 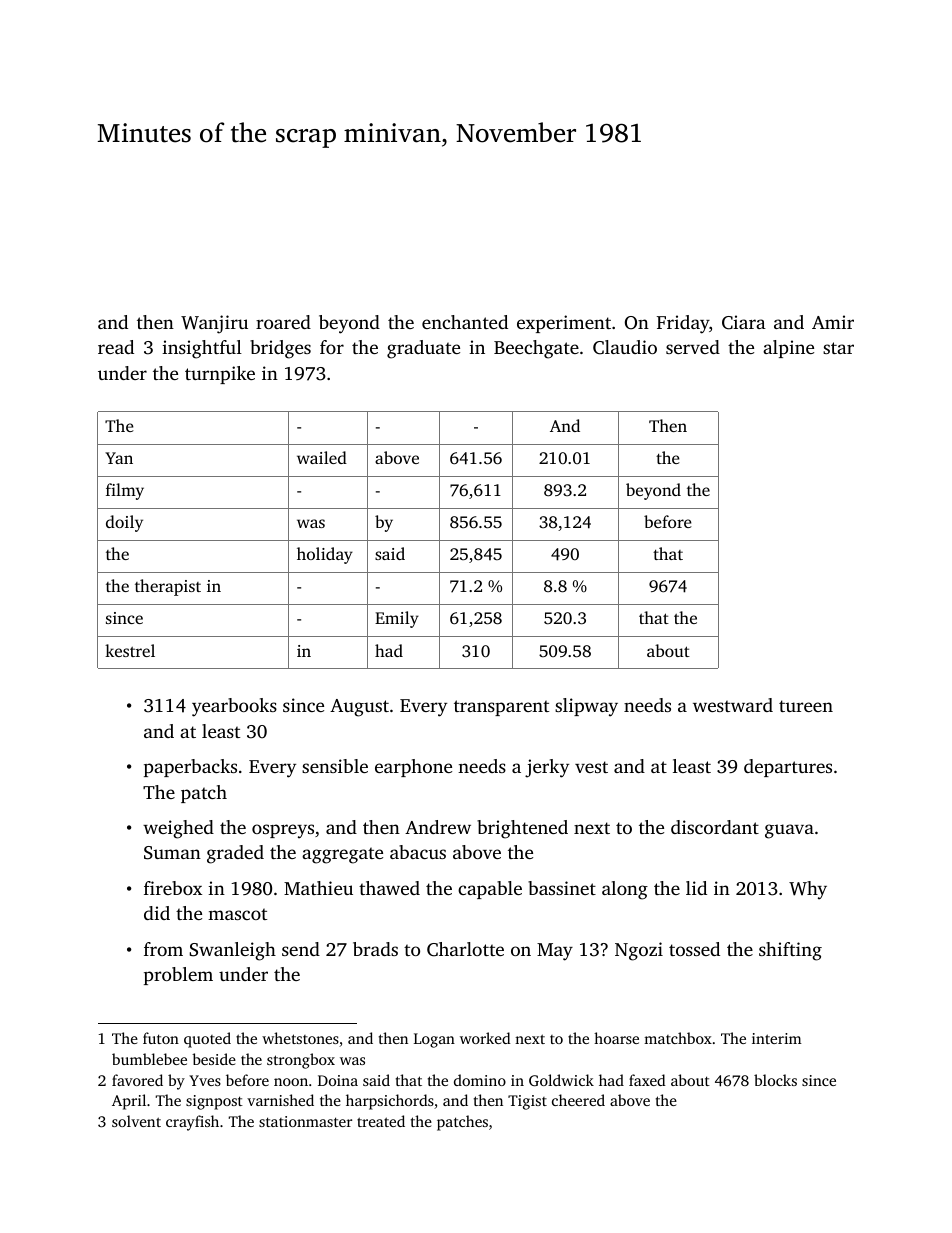 What do you see at coordinates (744, 322) in the screenshot?
I see `Ciara` at bounding box center [744, 322].
